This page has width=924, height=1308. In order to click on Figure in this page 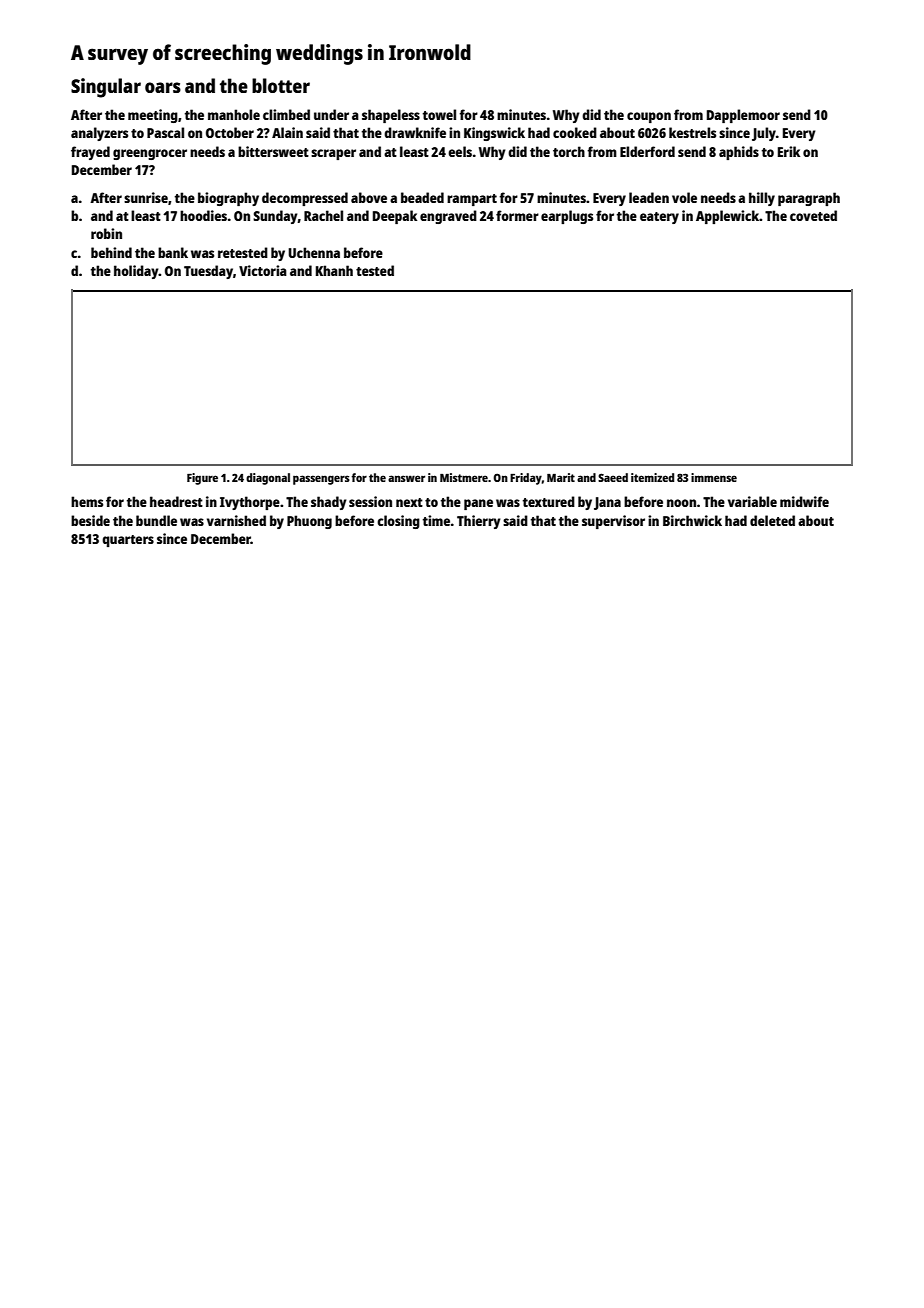, I will do `click(202, 479)`.
